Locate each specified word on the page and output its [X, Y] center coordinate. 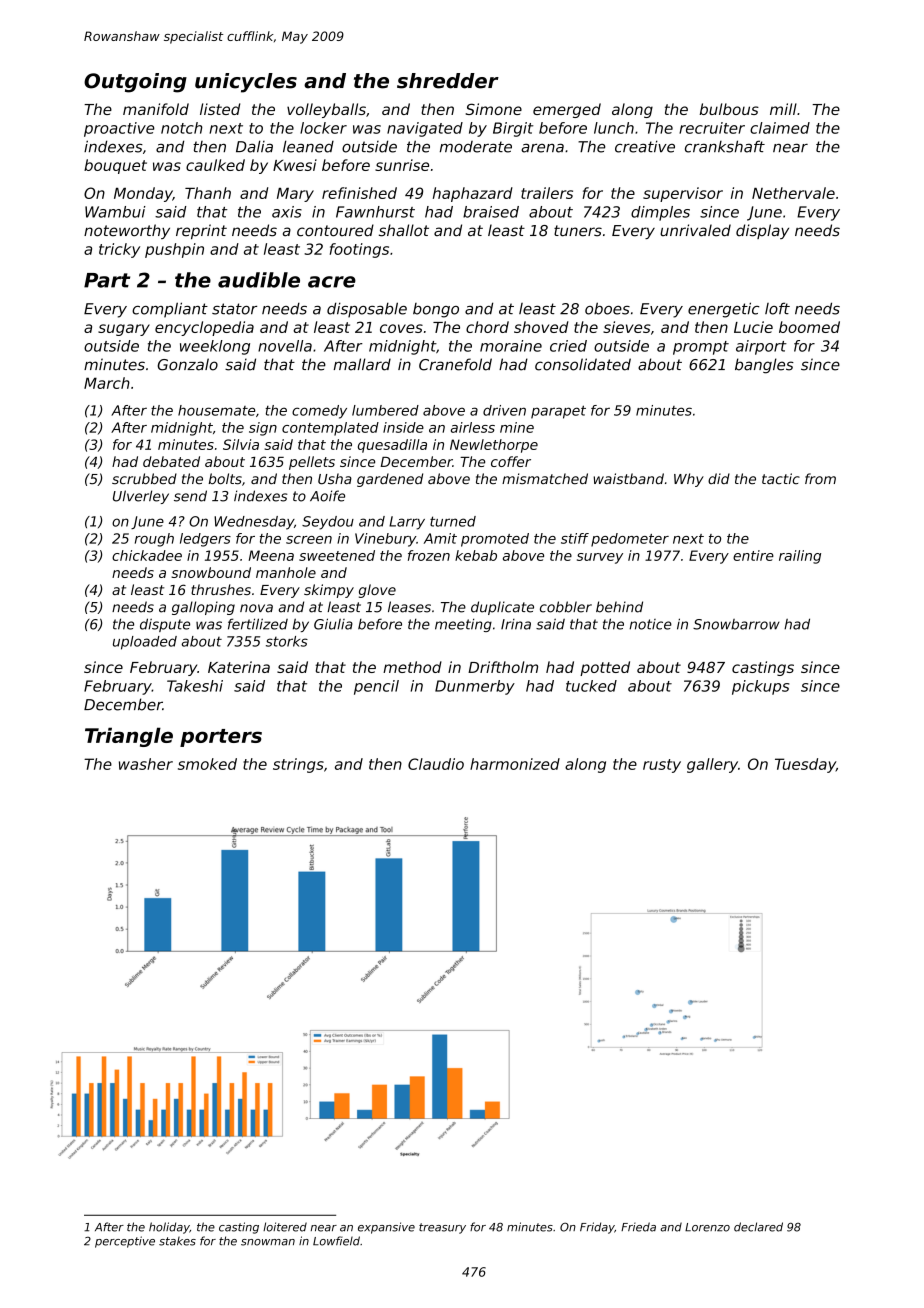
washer [146, 764]
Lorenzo [707, 1227]
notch [182, 128]
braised [491, 212]
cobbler [566, 607]
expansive [386, 1228]
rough [154, 540]
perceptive [125, 1242]
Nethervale [793, 193]
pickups [760, 687]
